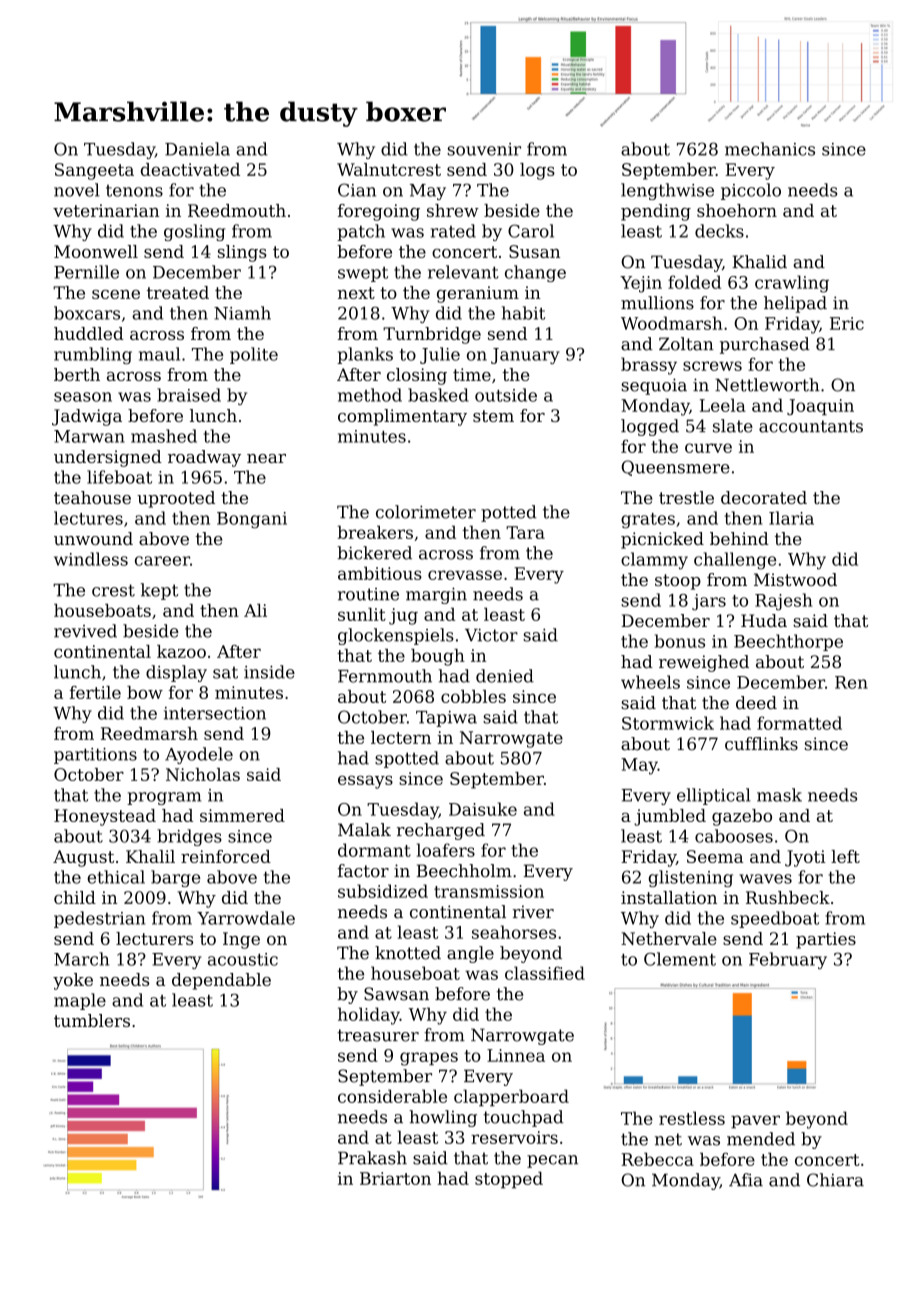 The height and width of the screenshot is (1308, 924). I want to click on Daniela, so click(197, 149).
